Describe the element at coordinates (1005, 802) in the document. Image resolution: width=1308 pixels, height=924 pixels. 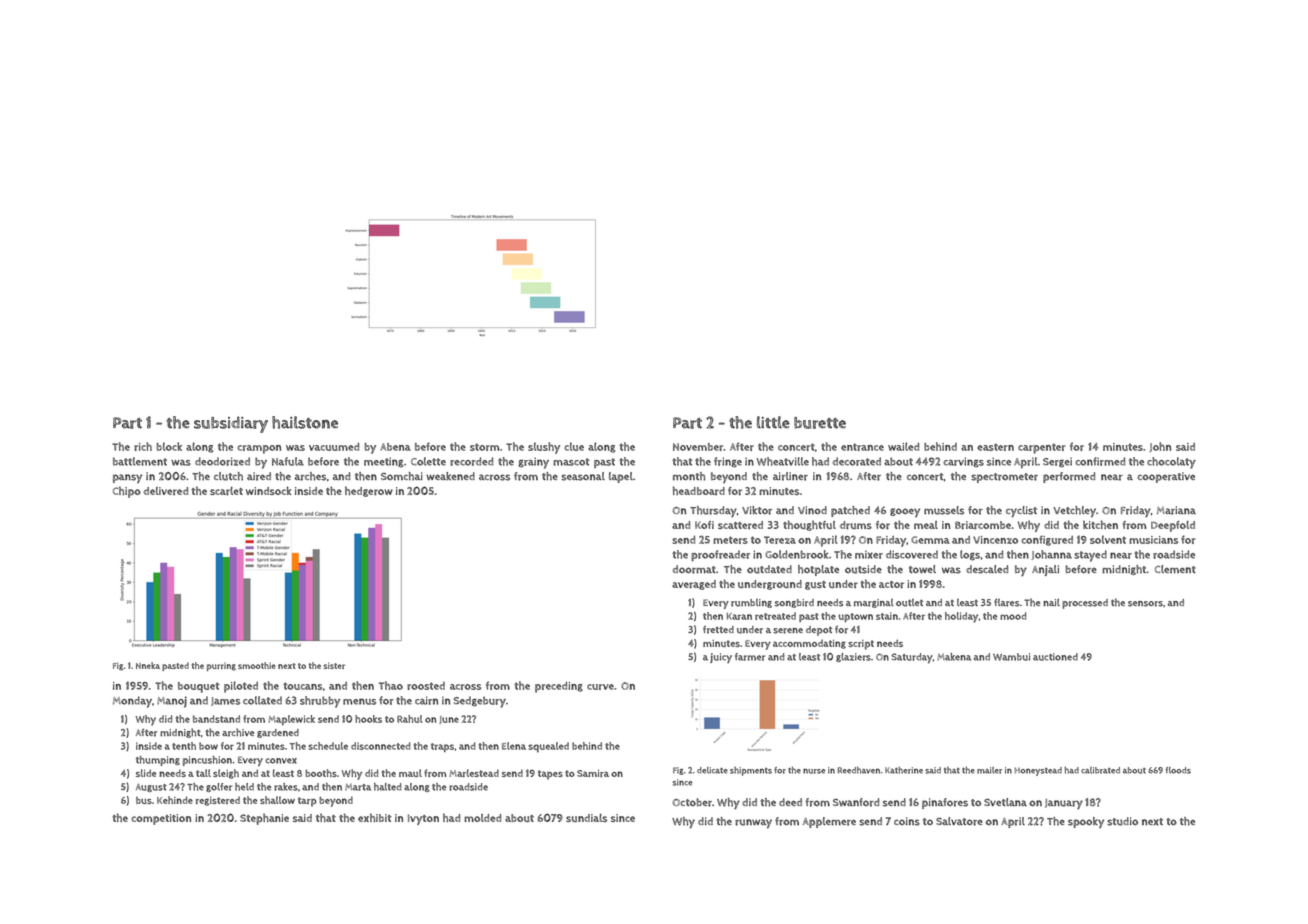
I see `Svetlana` at that location.
